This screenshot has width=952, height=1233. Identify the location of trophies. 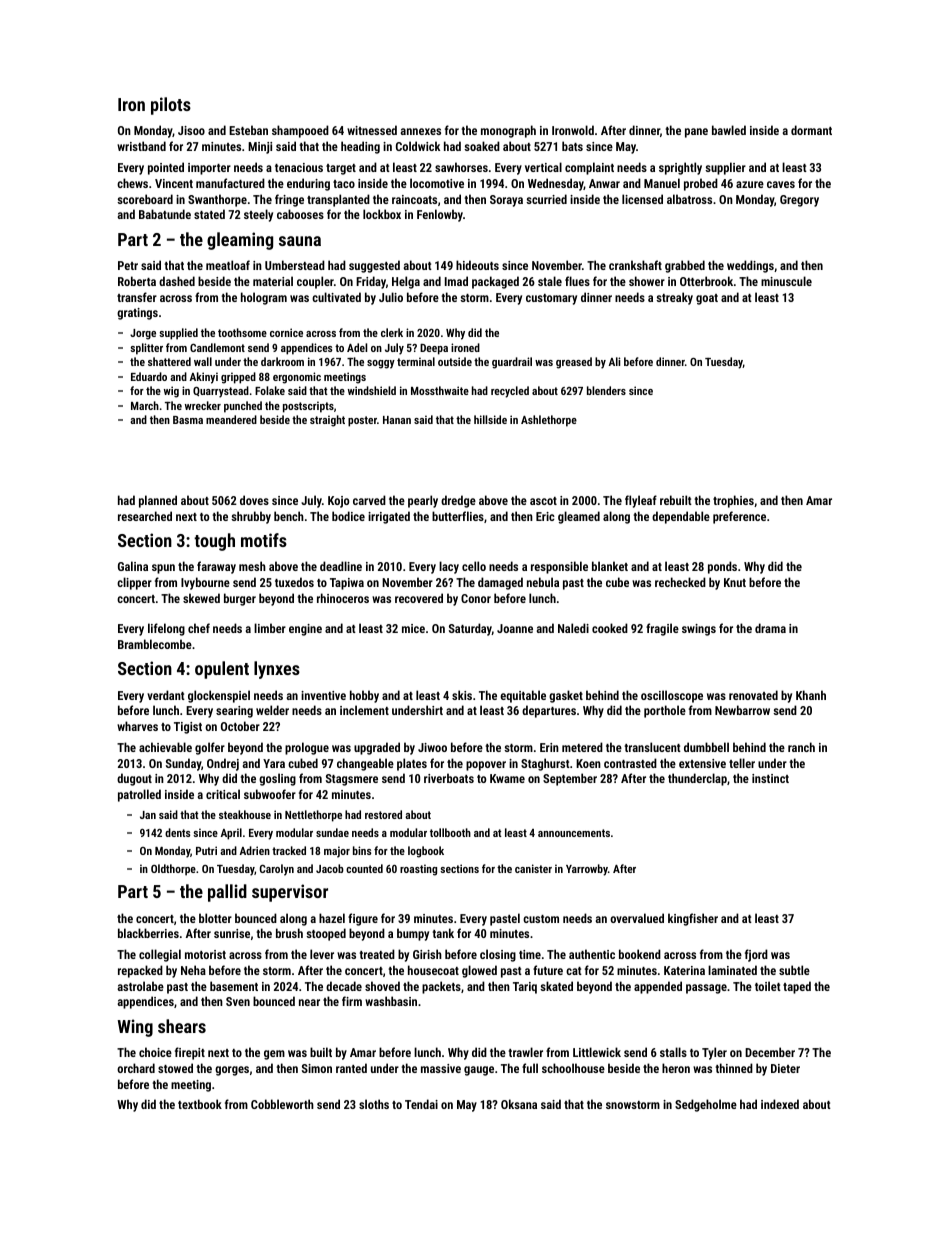
(733, 501).
